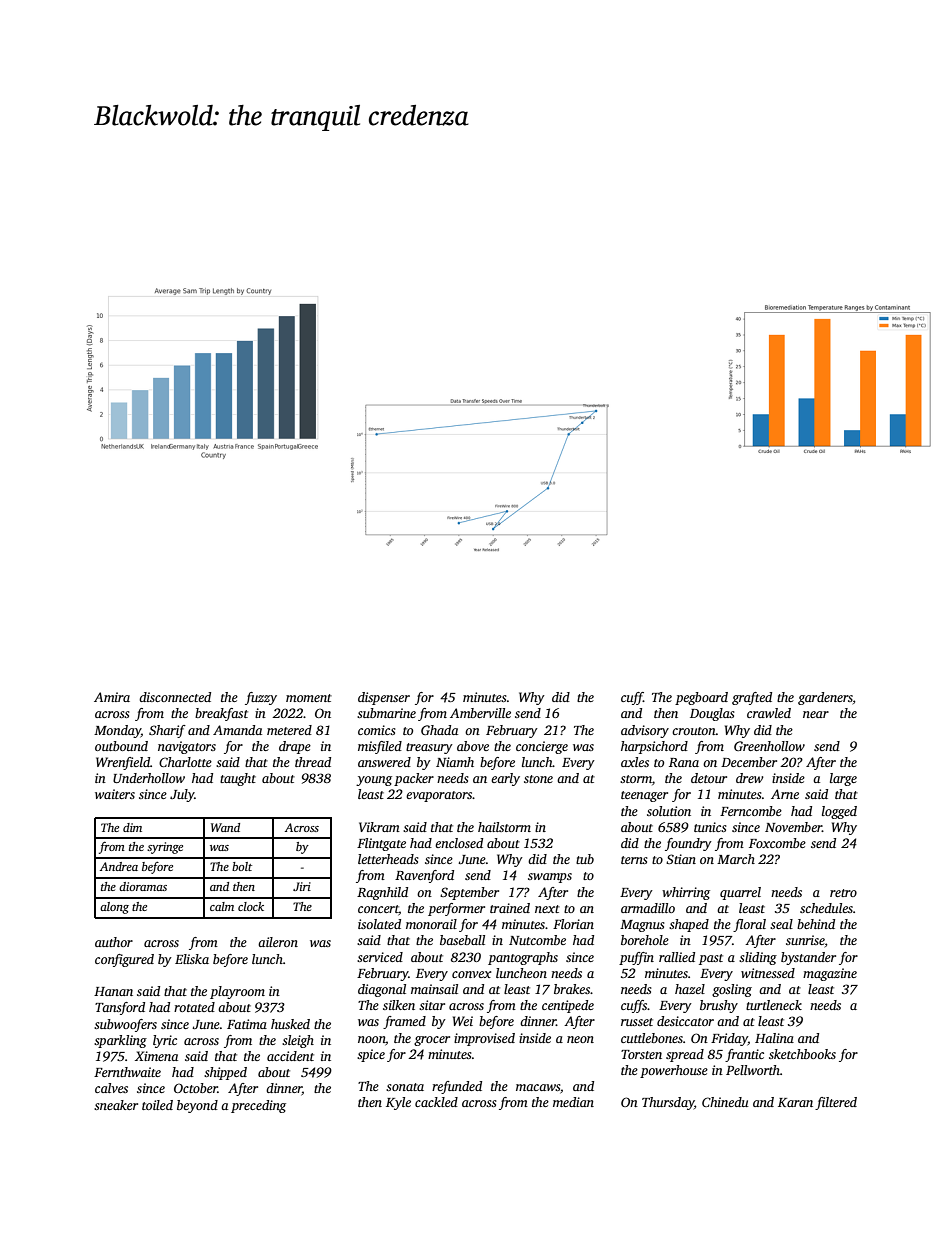 The image size is (952, 1233). Describe the element at coordinates (165, 848) in the screenshot. I see `syringe` at that location.
